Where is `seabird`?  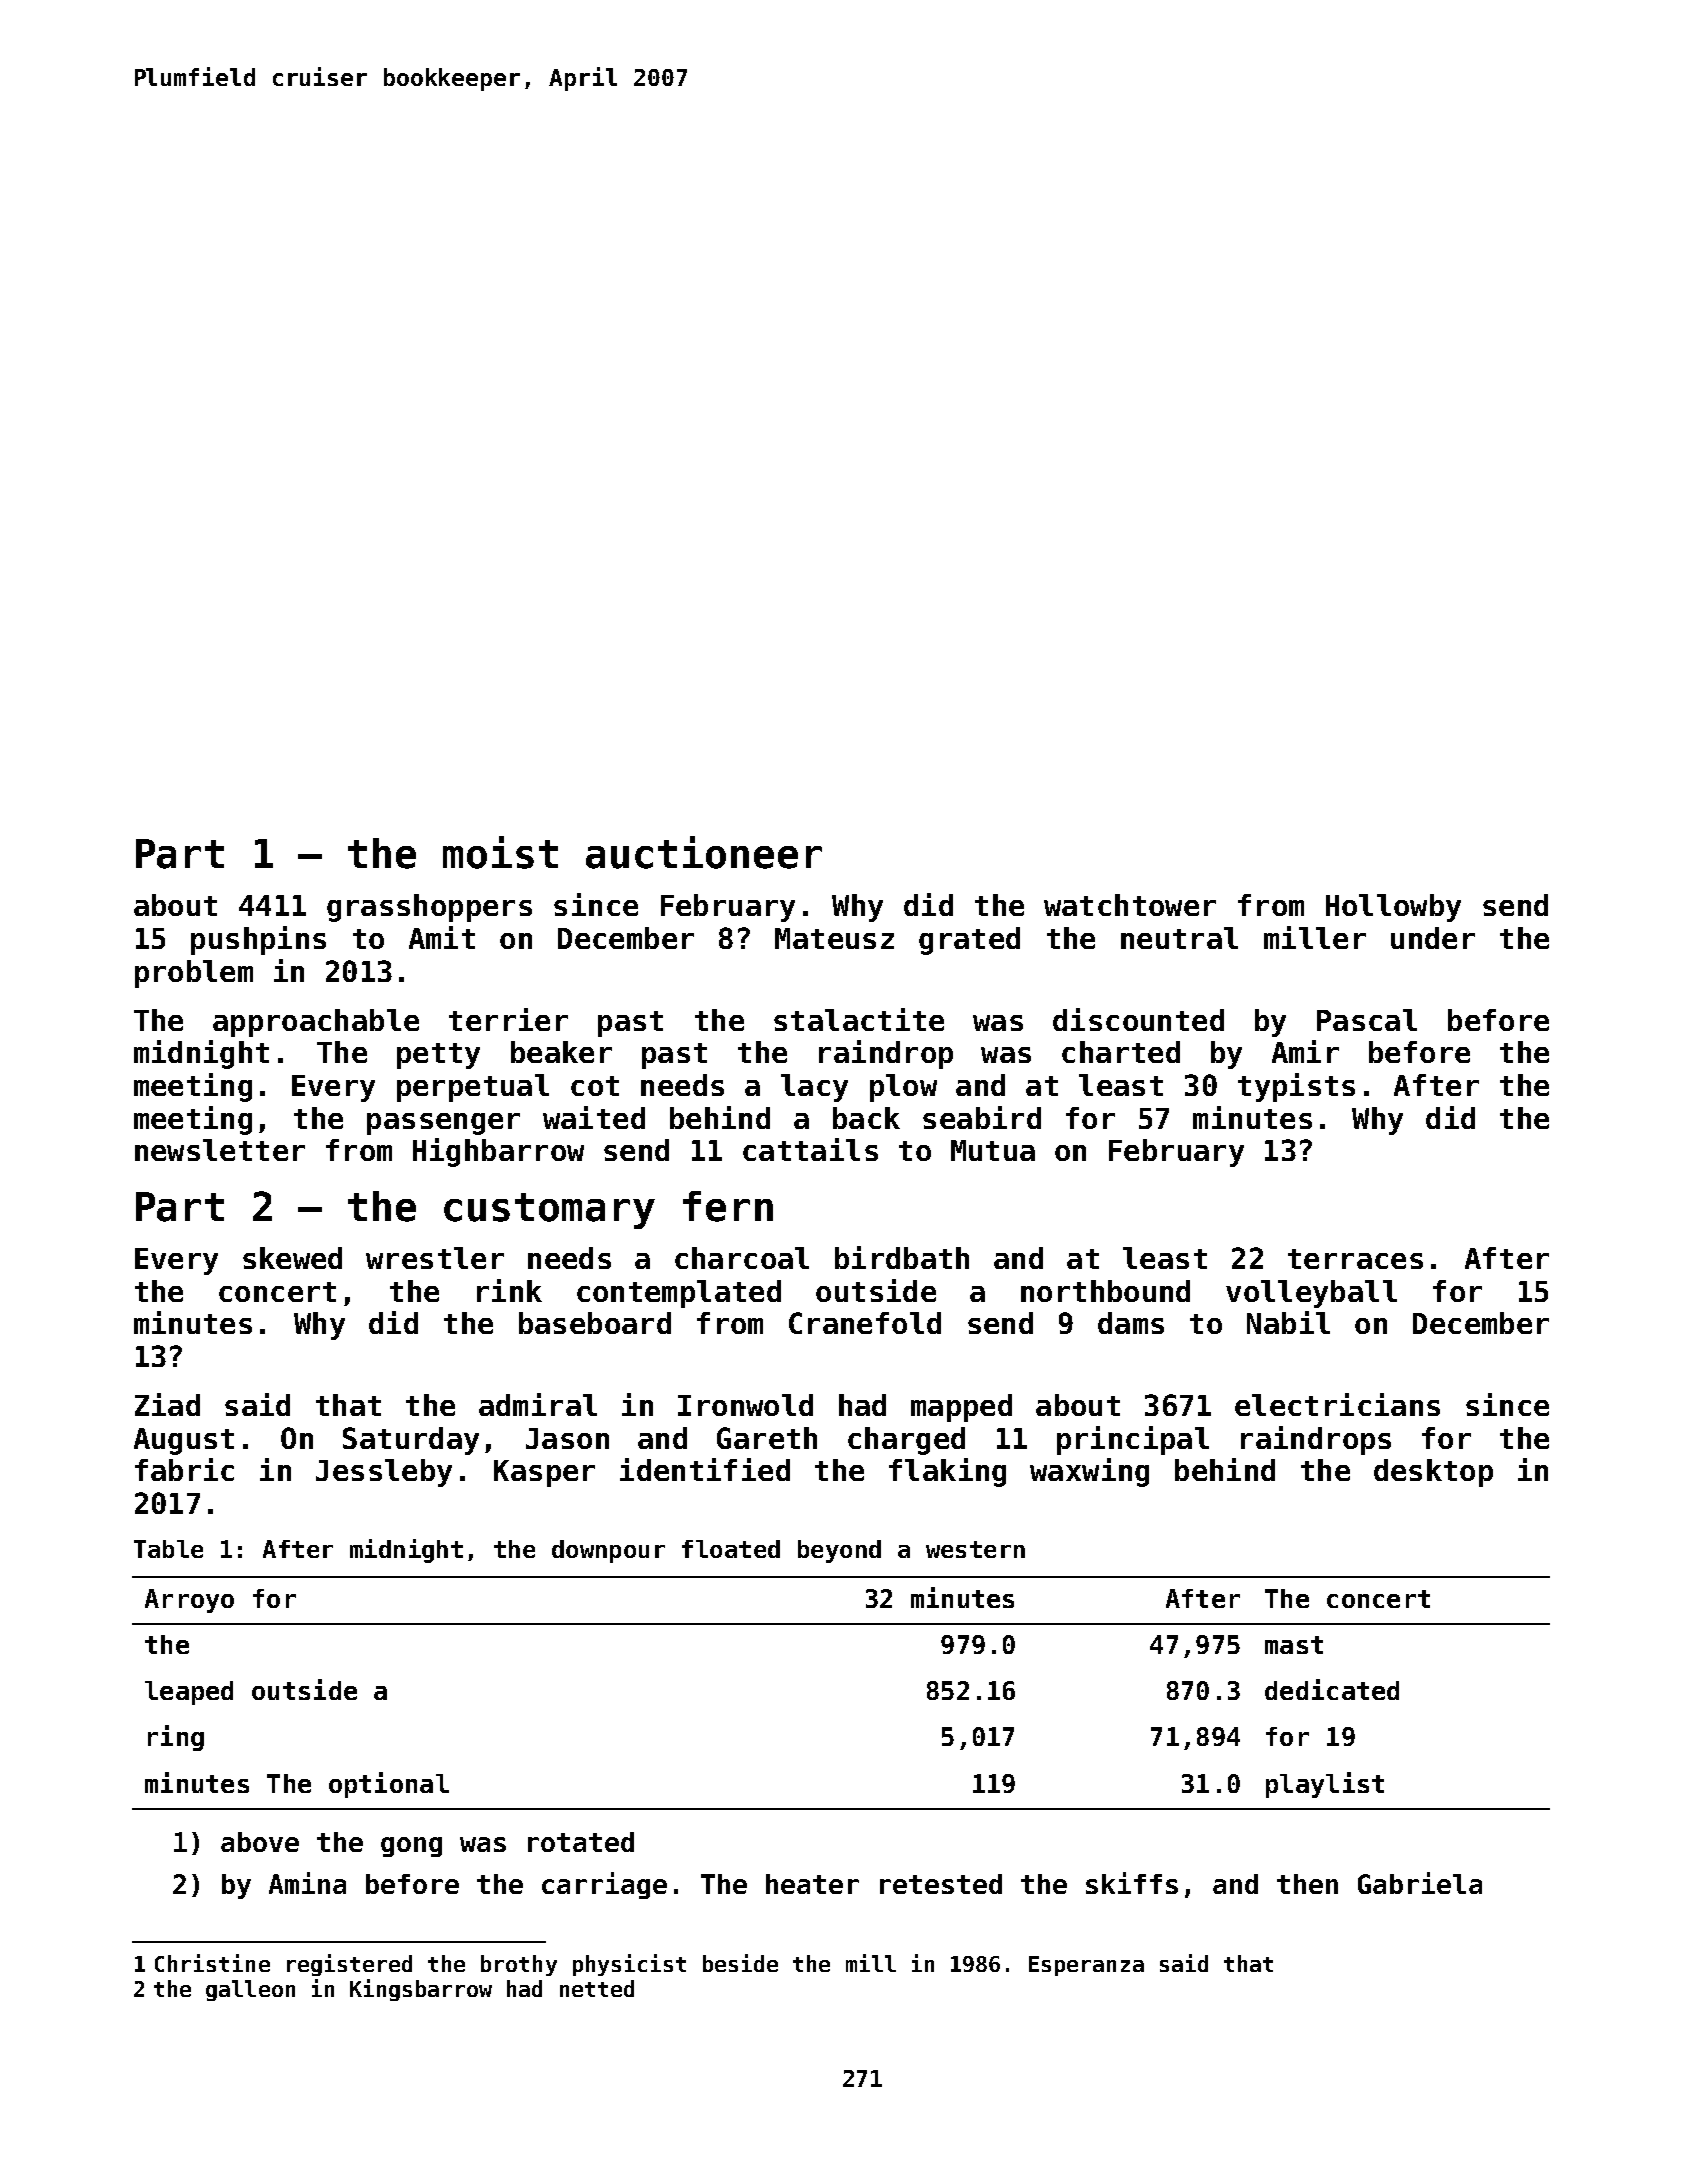 seabird is located at coordinates (982, 1117).
